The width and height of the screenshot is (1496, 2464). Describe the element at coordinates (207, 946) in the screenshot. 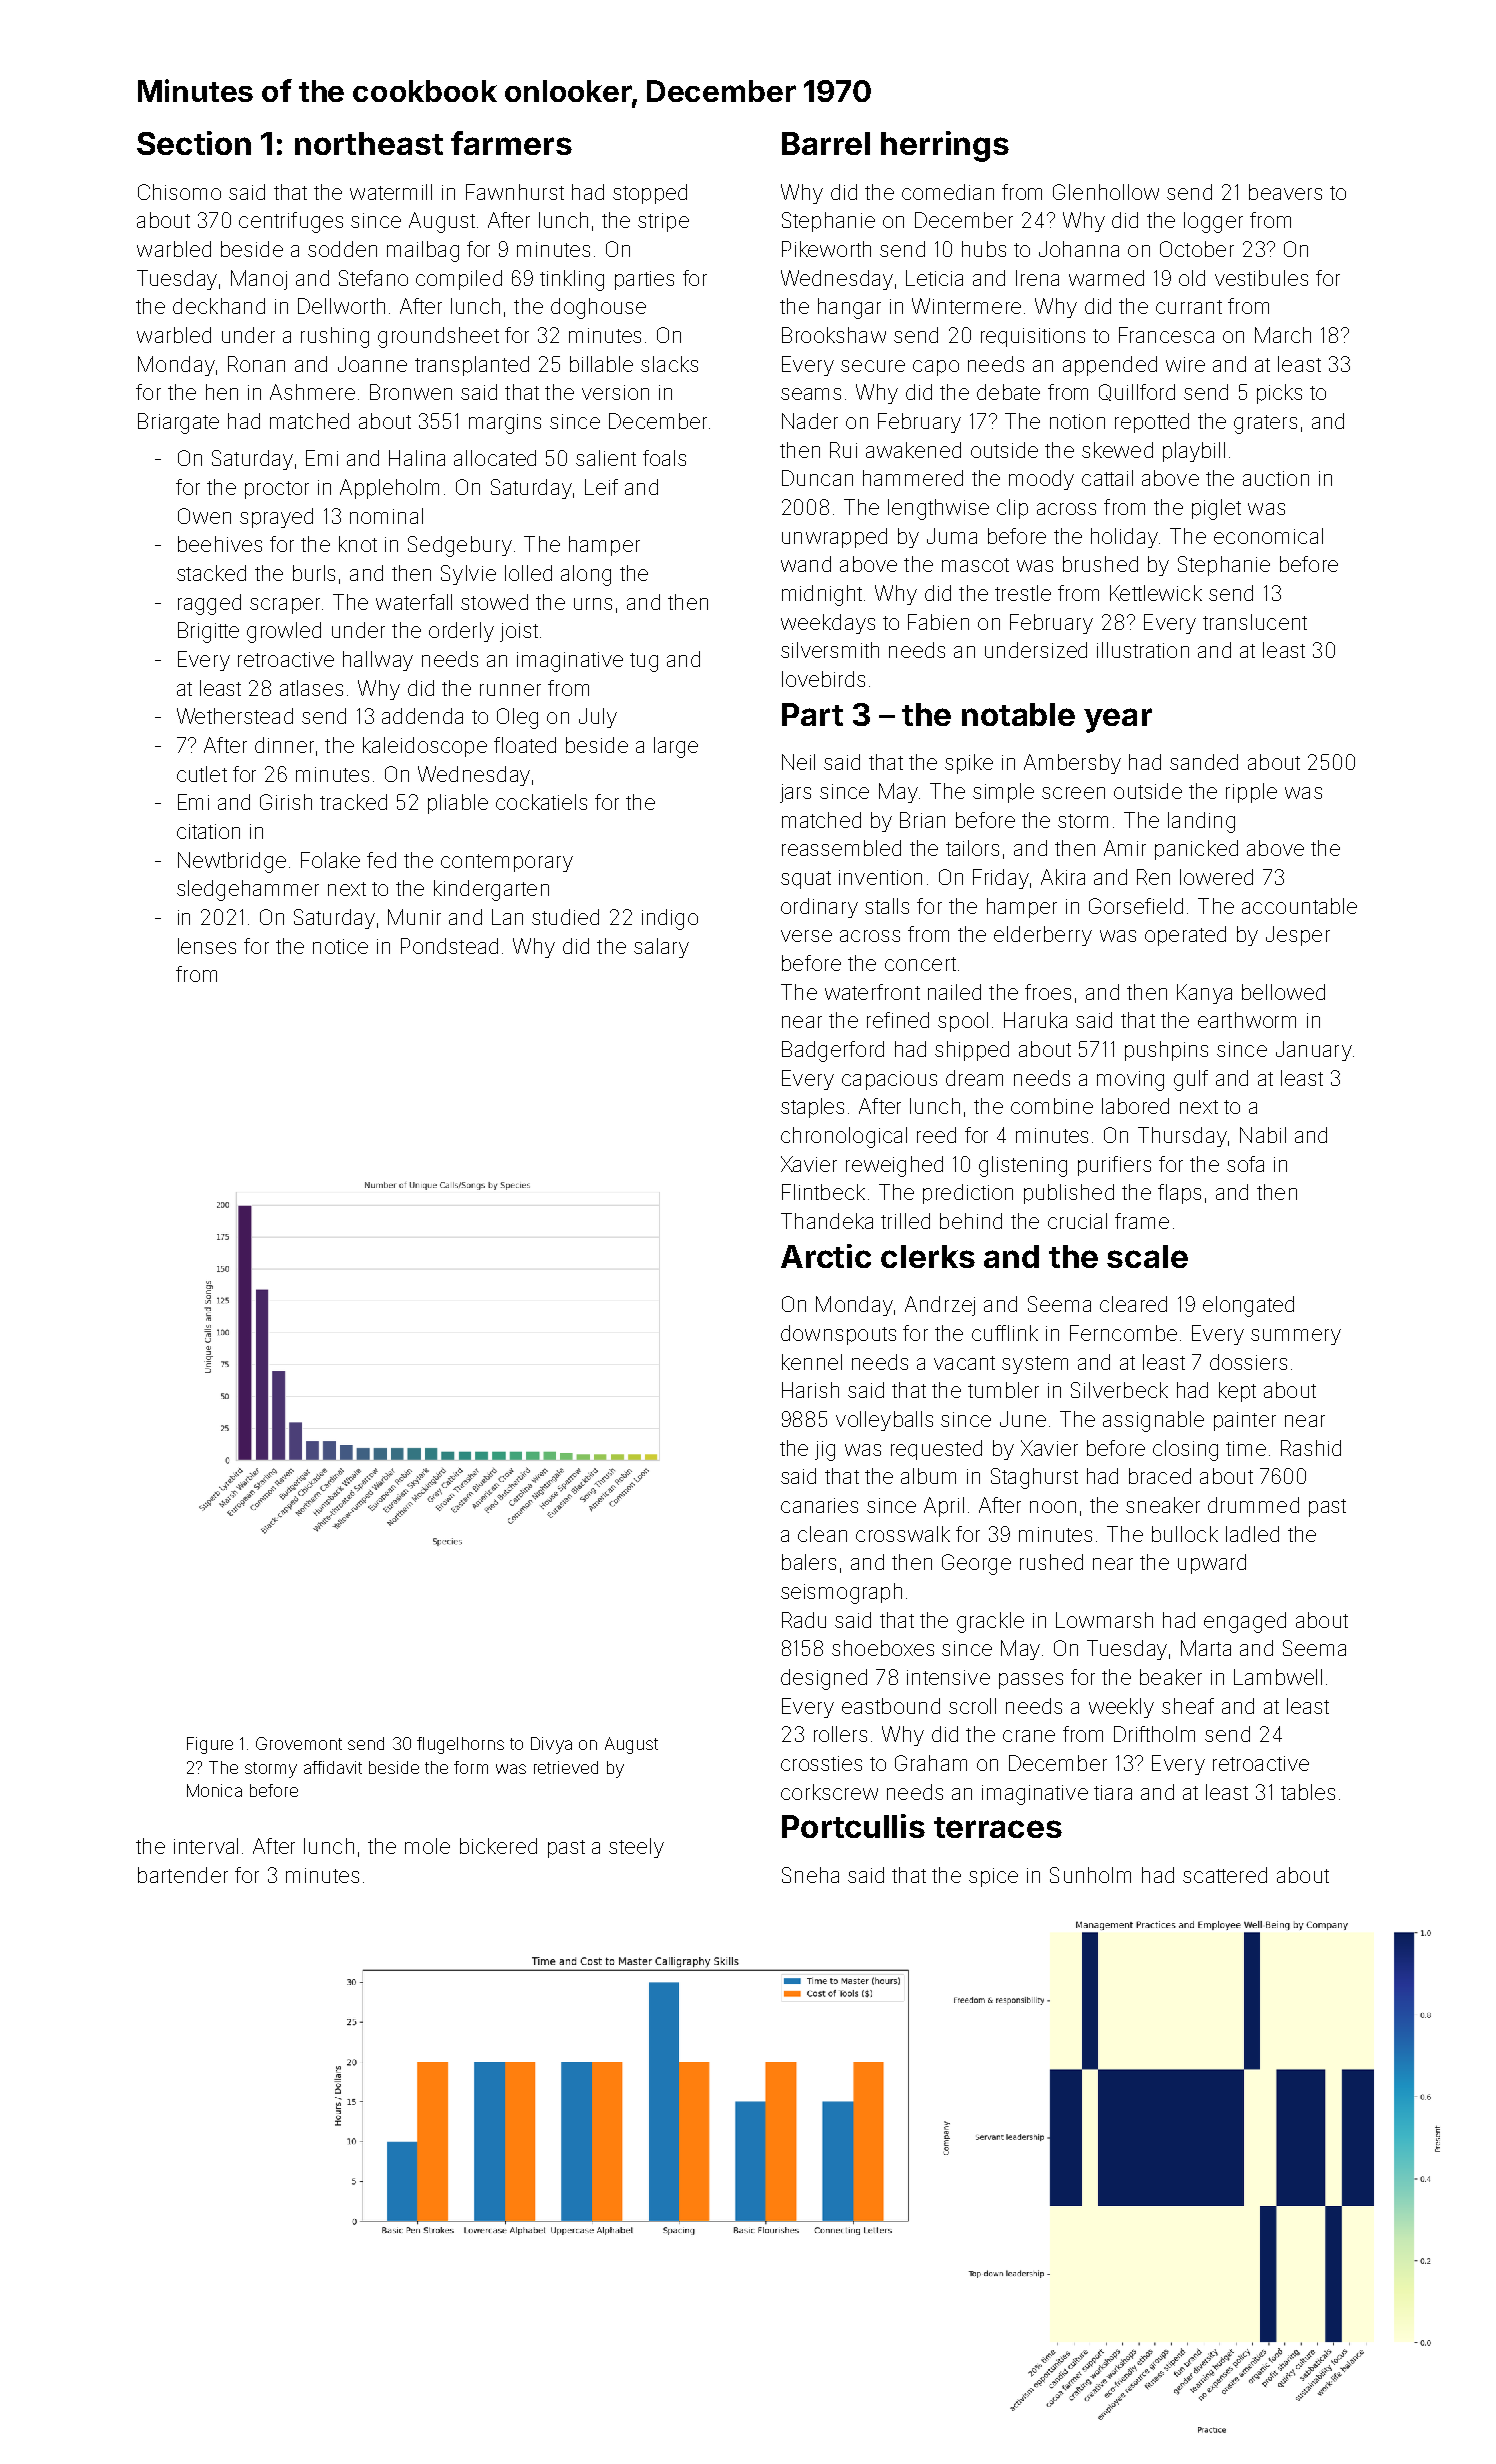

I see `lenses` at that location.
